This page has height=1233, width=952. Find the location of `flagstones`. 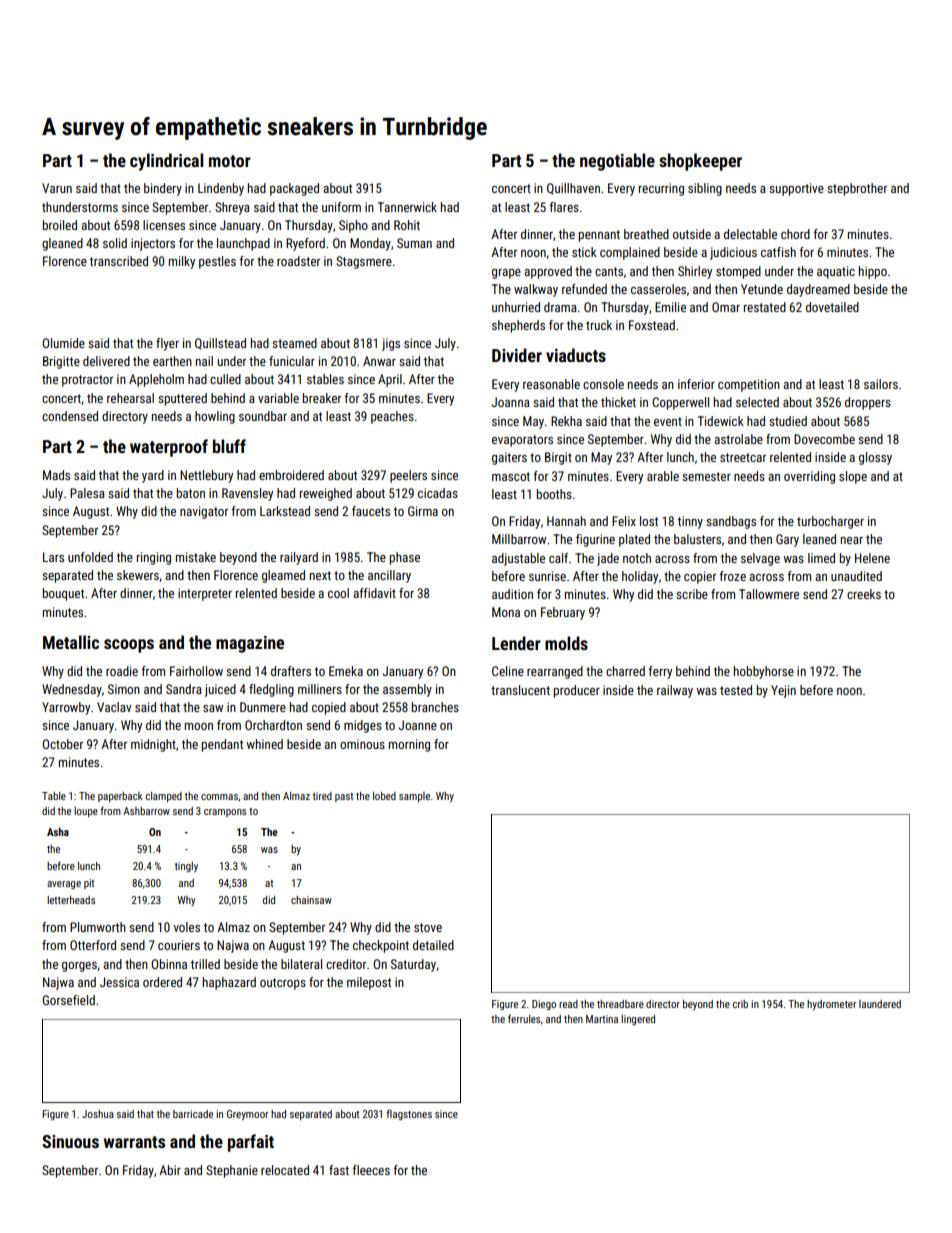

flagstones is located at coordinates (409, 1115).
